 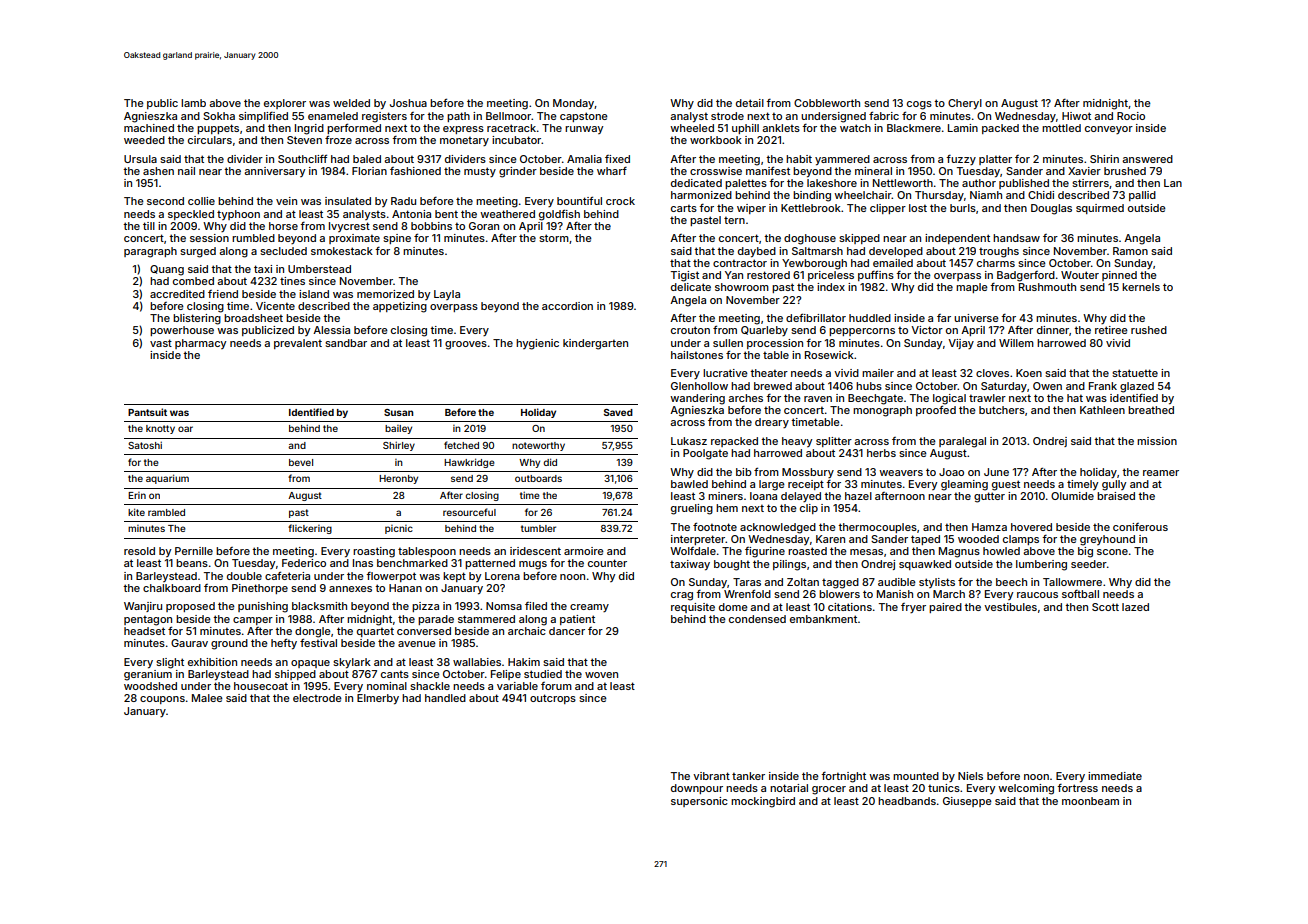 I want to click on Magnus, so click(x=959, y=552).
